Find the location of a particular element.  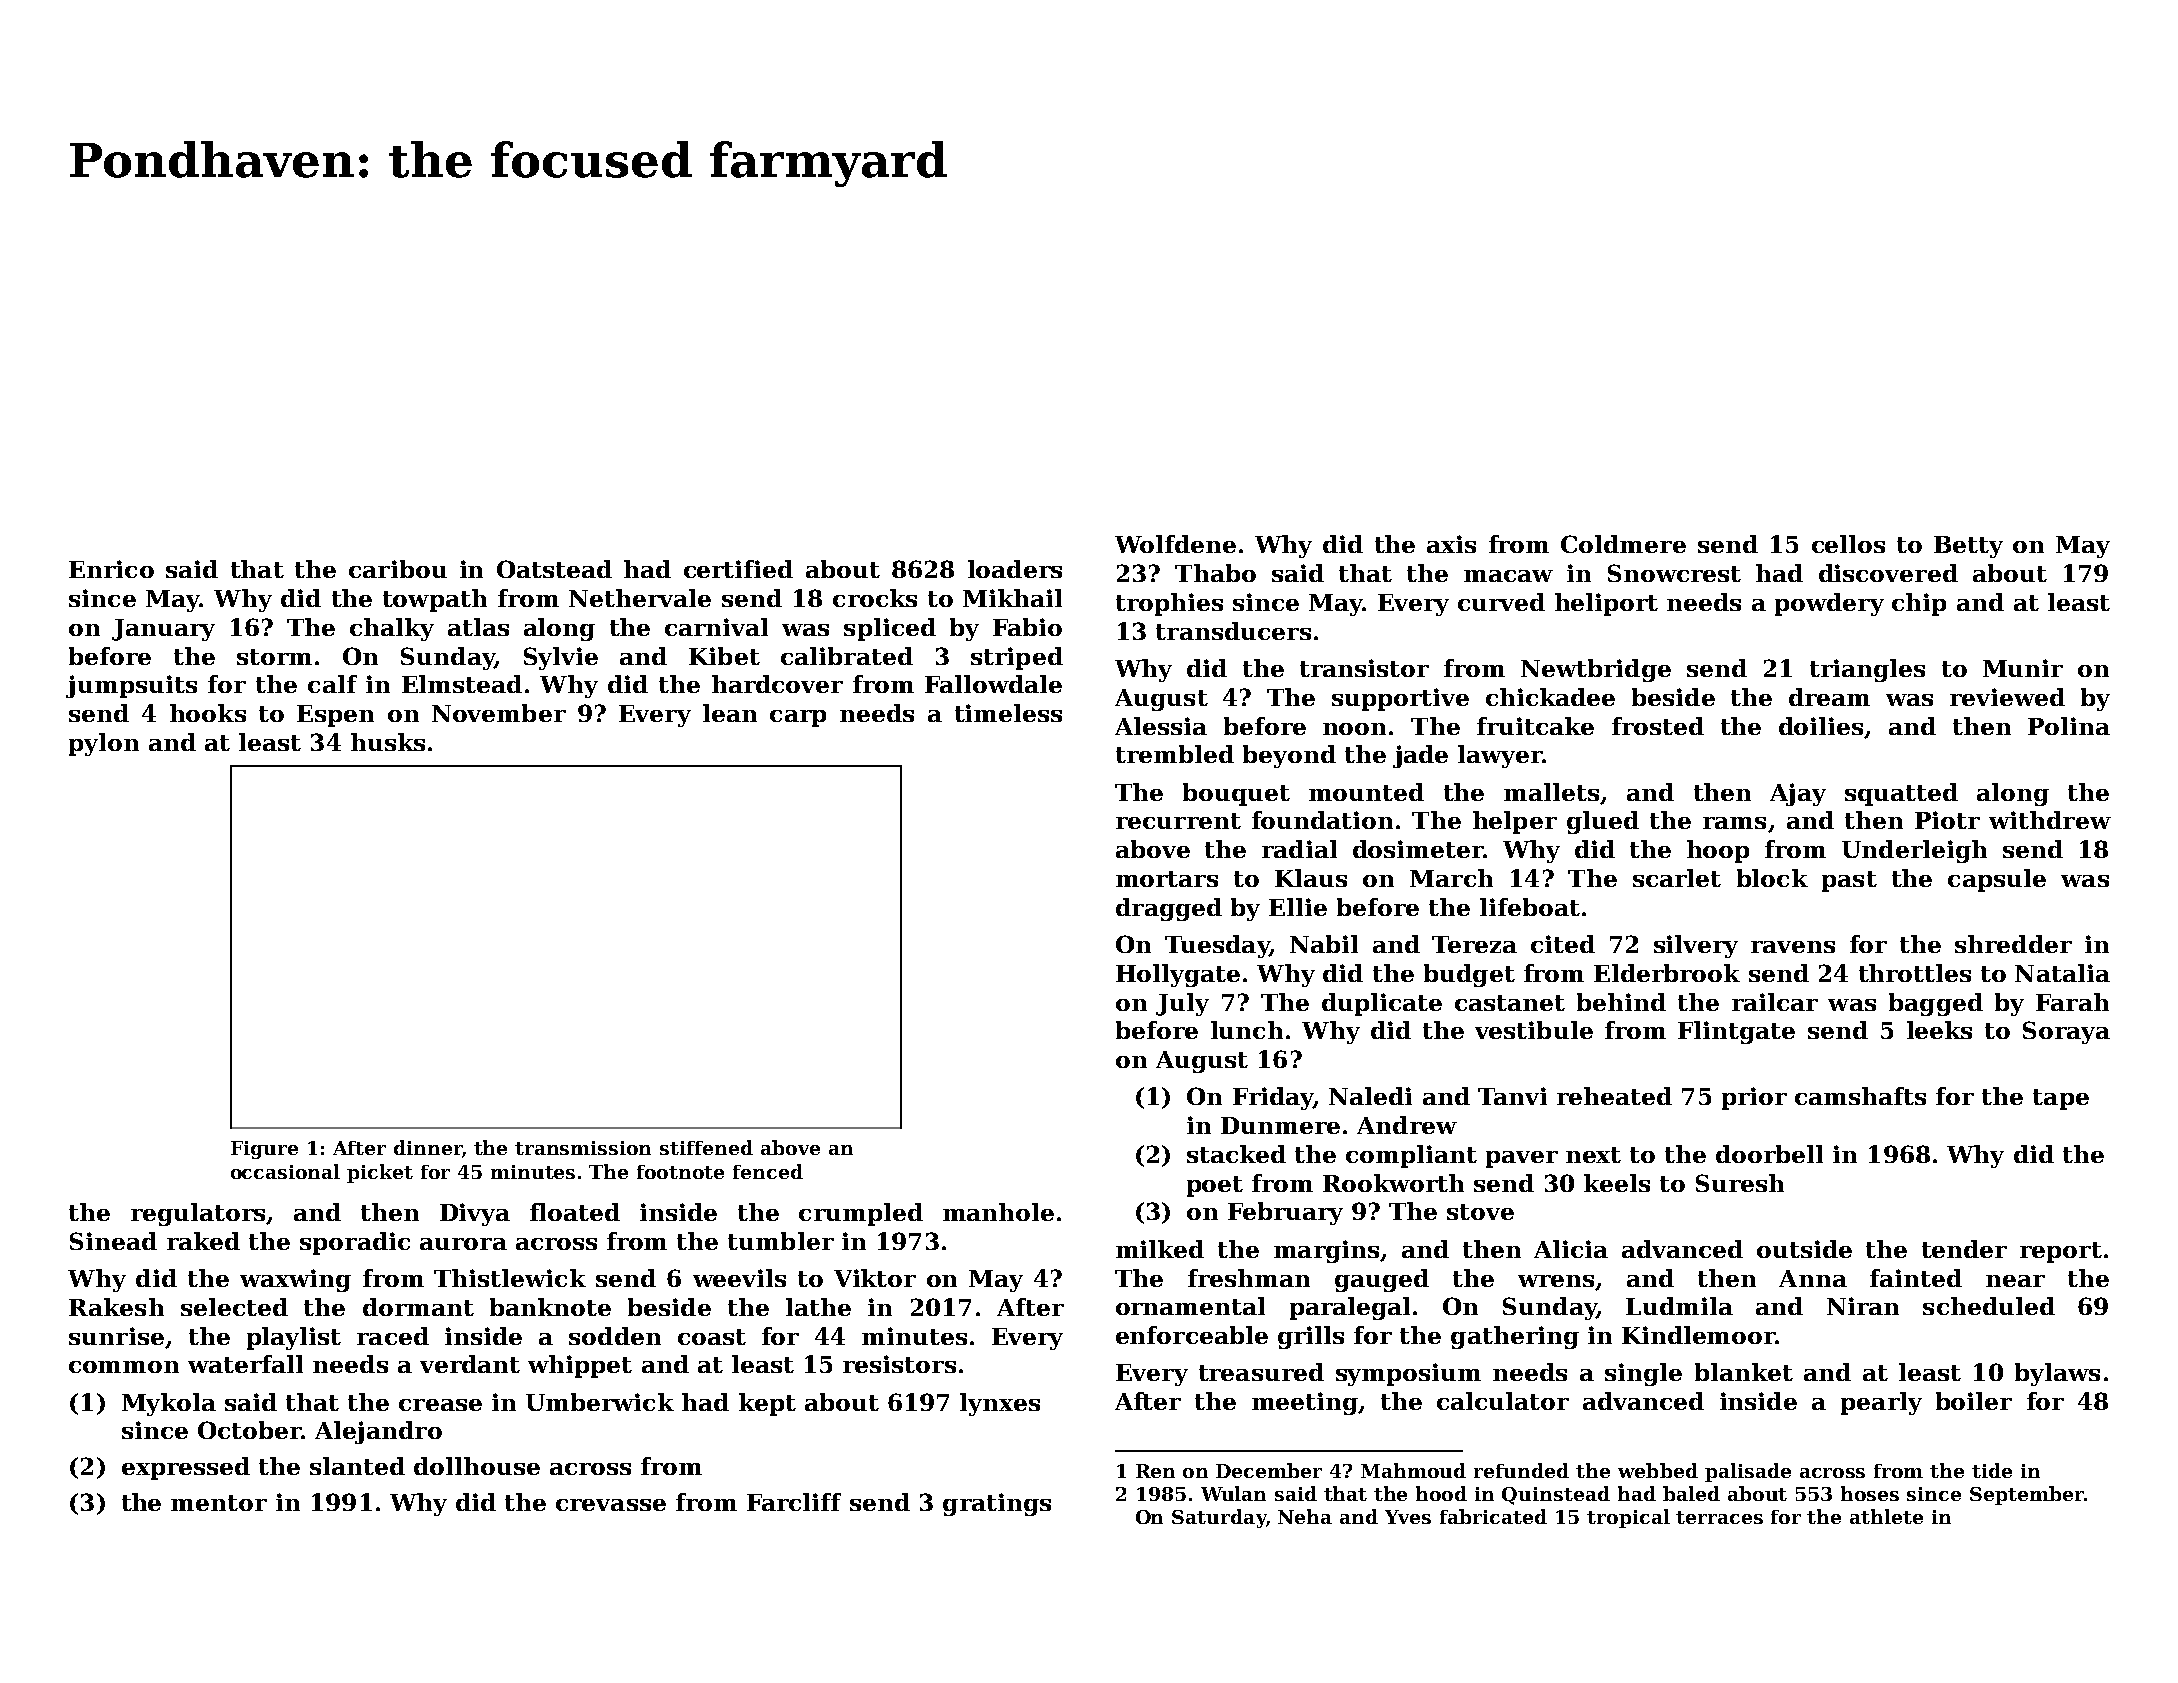

camshafts is located at coordinates (1860, 1096).
